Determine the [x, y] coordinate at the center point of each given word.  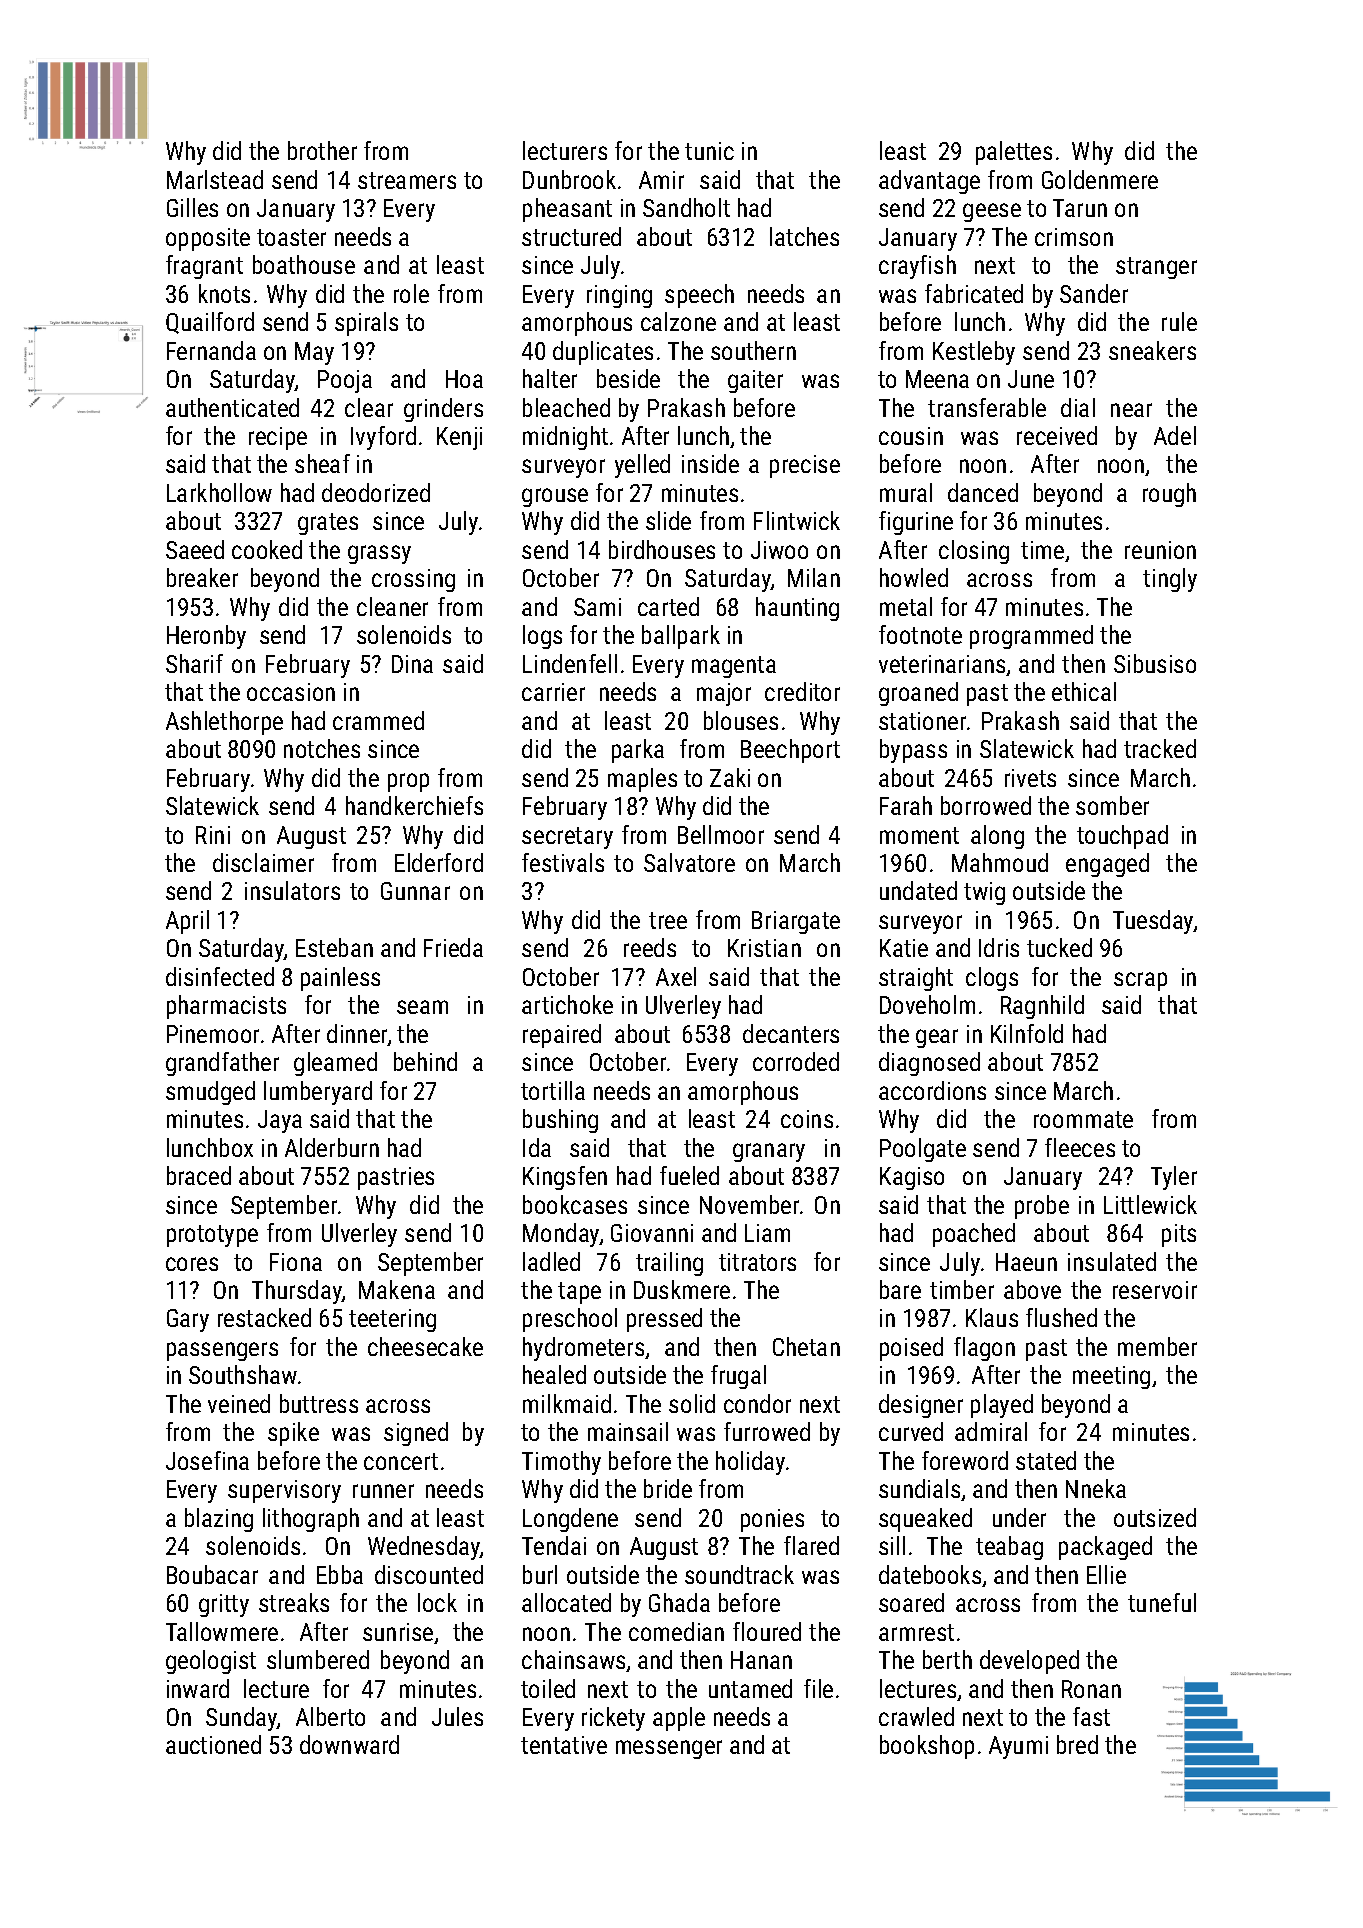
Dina [412, 664]
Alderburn [332, 1147]
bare [900, 1289]
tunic [709, 151]
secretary [567, 838]
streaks [294, 1602]
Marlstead [215, 179]
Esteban [334, 947]
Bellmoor [721, 834]
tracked [1160, 748]
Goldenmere [1100, 179]
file [818, 1688]
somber [1112, 805]
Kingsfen [565, 1178]
